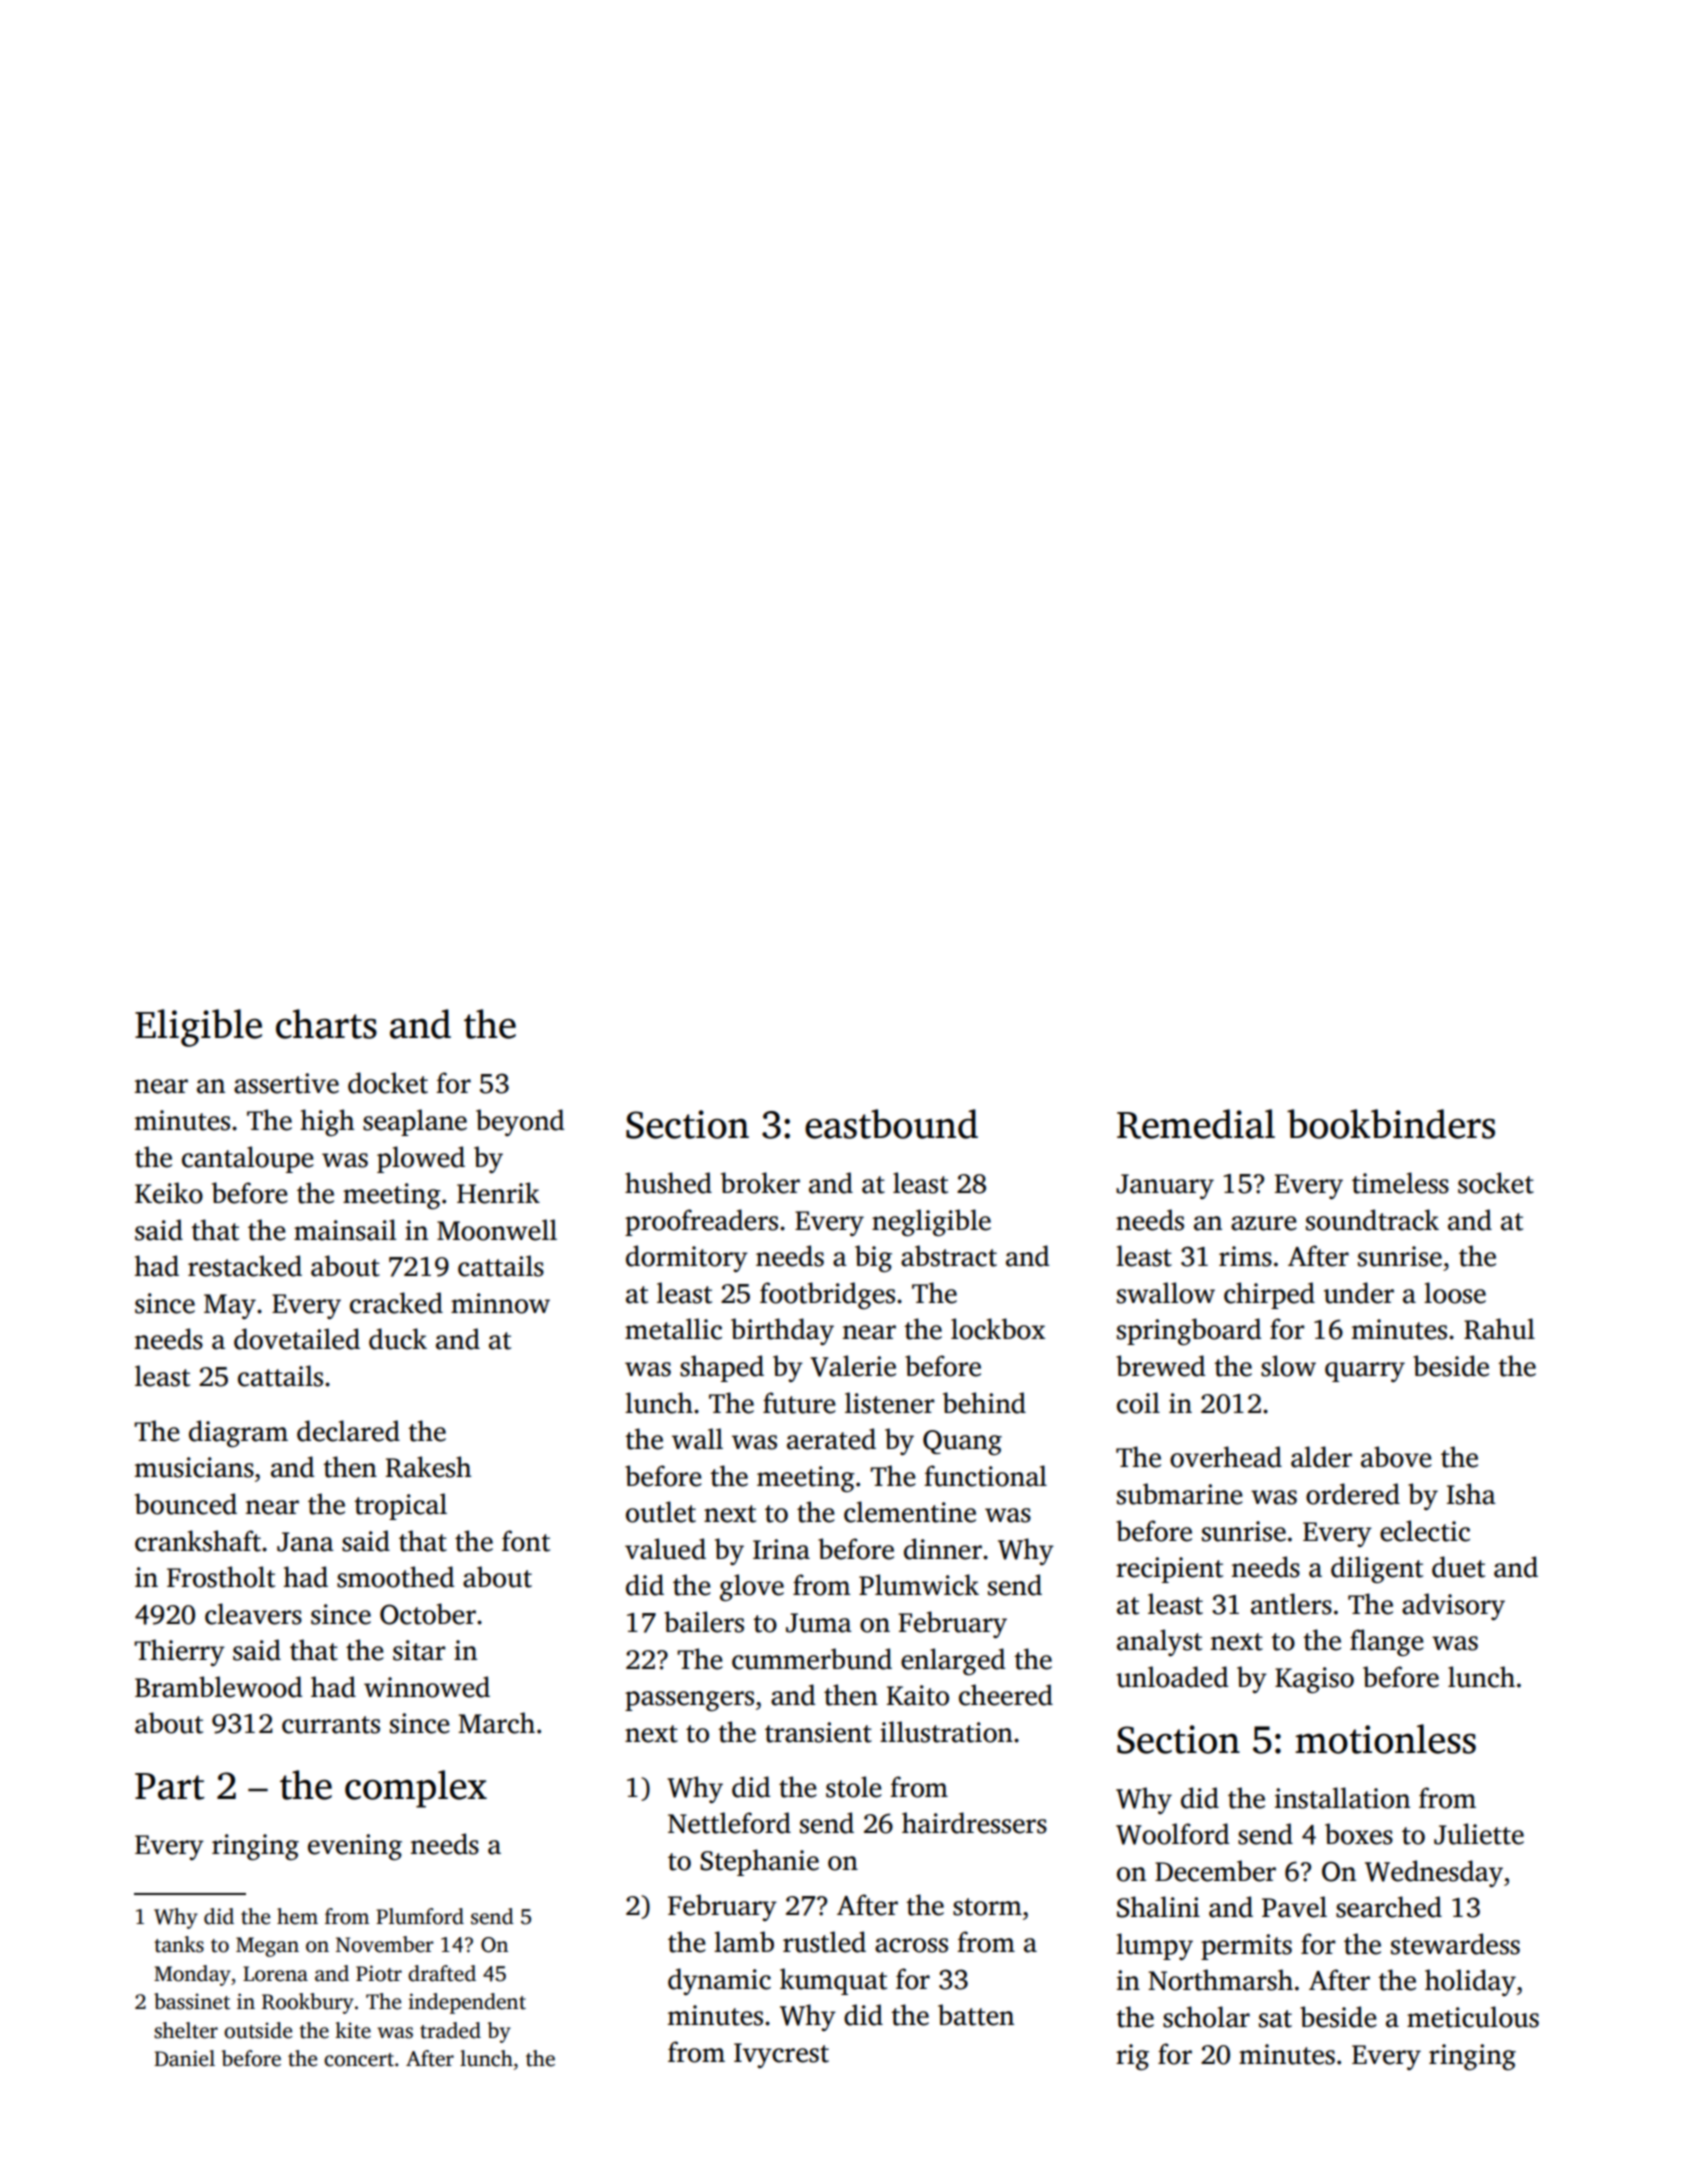  What do you see at coordinates (1391, 1124) in the screenshot?
I see `bookbinders` at bounding box center [1391, 1124].
